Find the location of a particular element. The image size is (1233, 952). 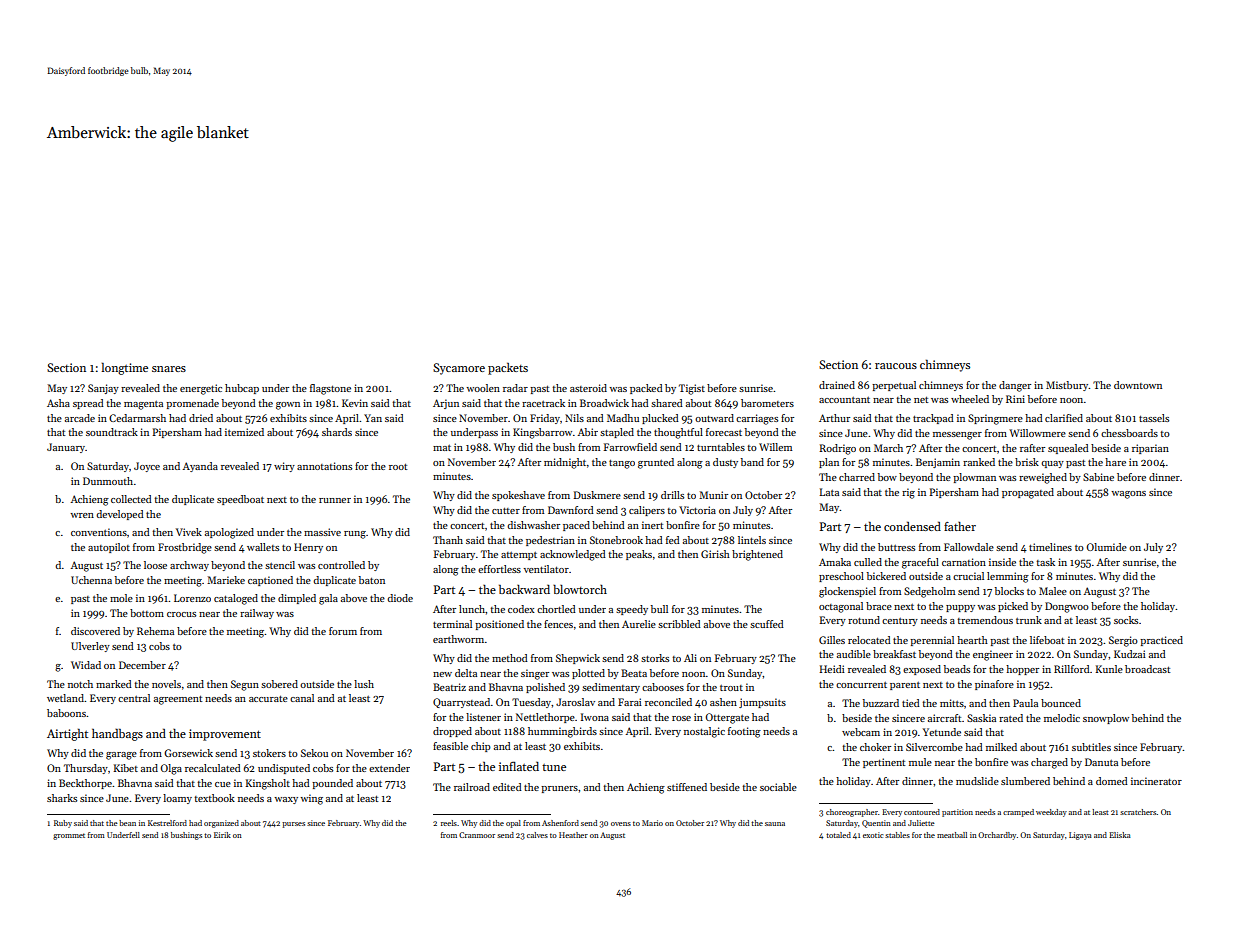

Uchenna is located at coordinates (91, 580).
